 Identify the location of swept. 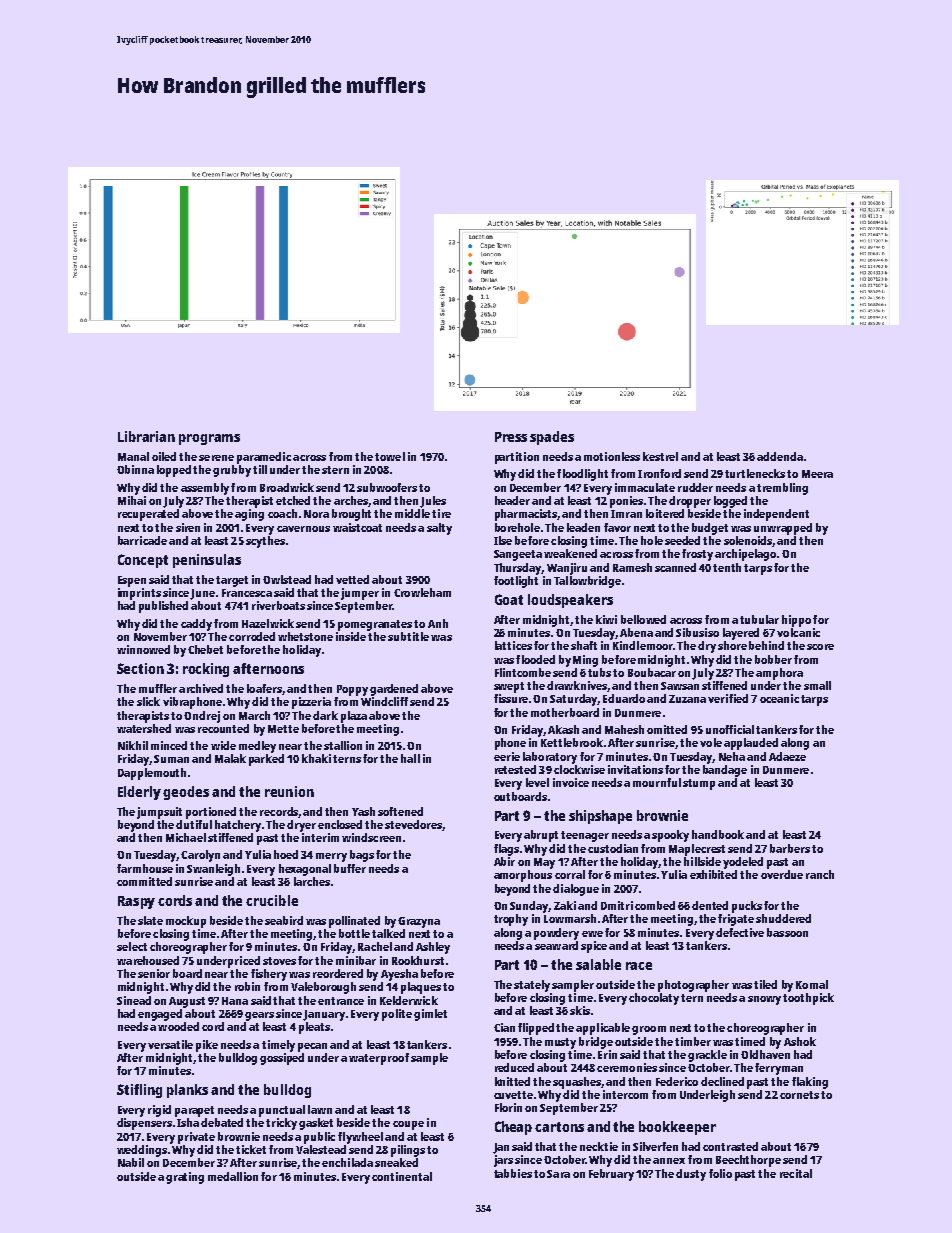
(509, 687).
